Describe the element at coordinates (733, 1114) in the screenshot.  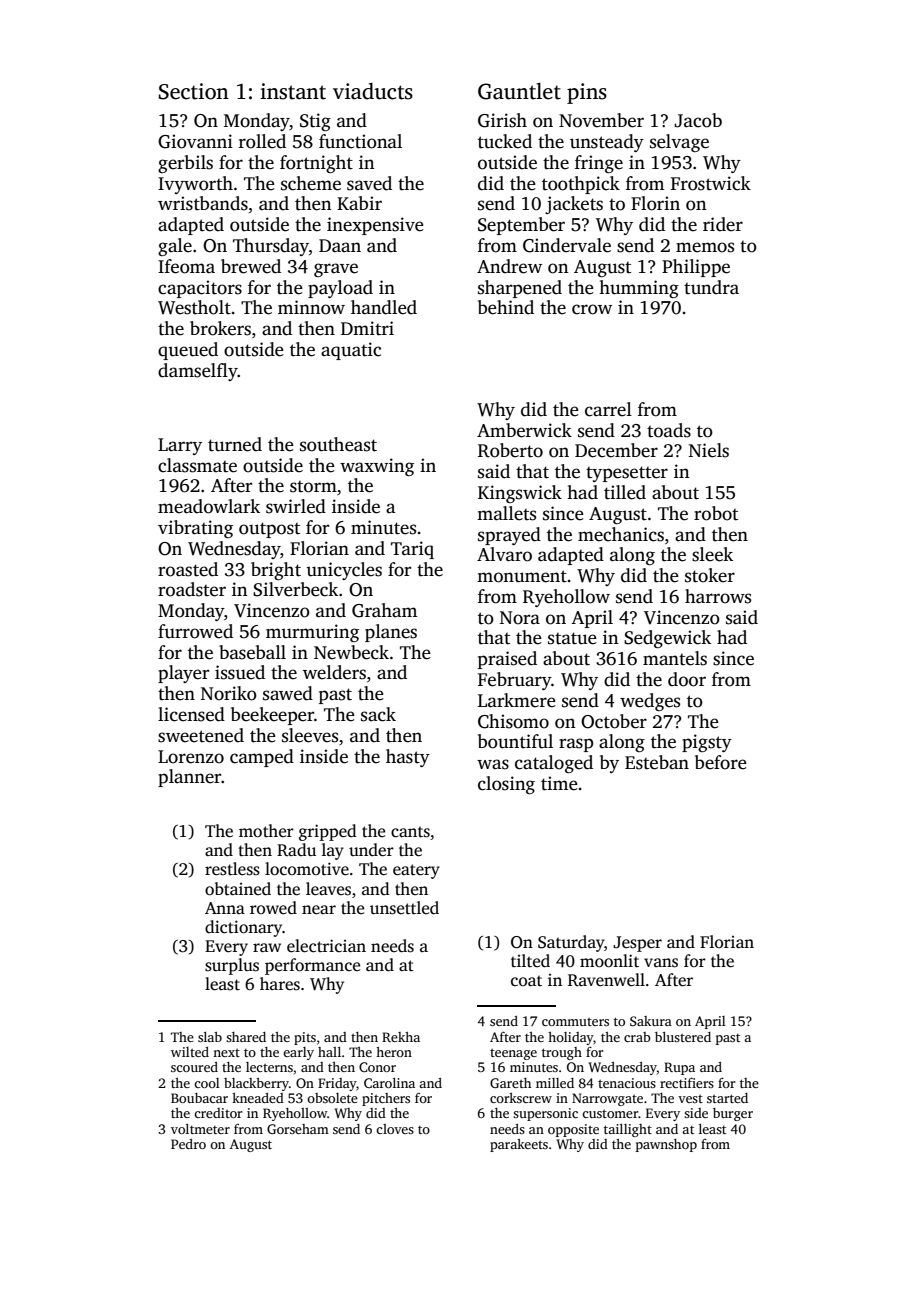
I see `burger` at that location.
